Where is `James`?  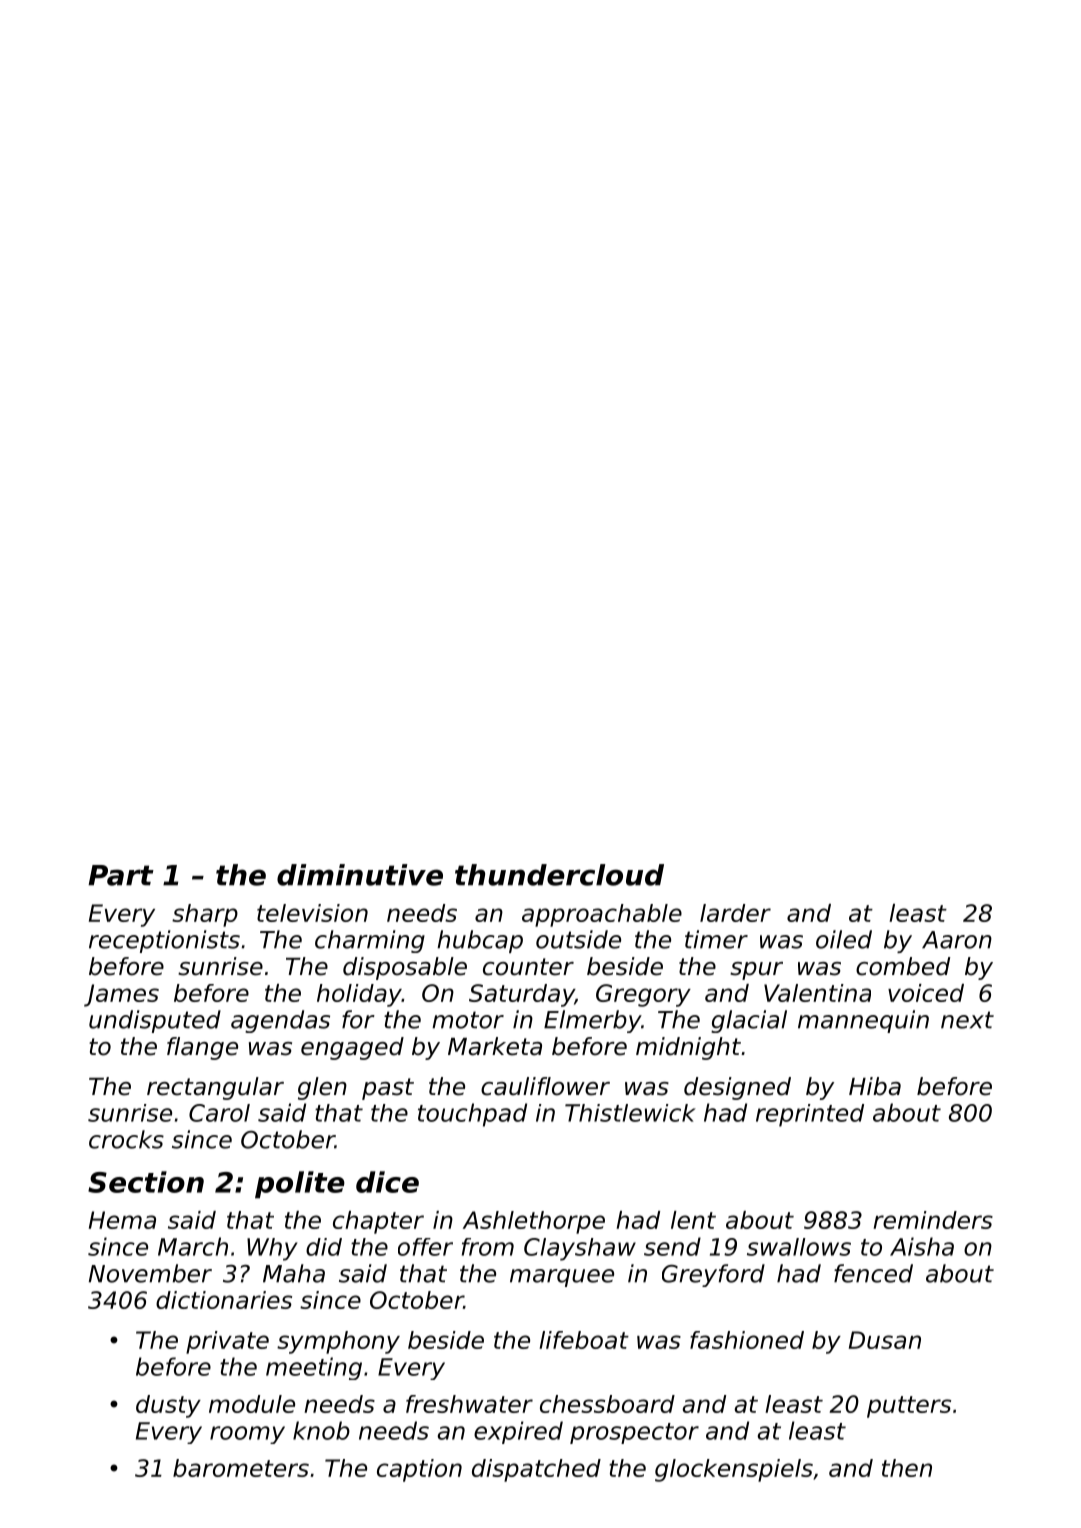 James is located at coordinates (121, 995).
